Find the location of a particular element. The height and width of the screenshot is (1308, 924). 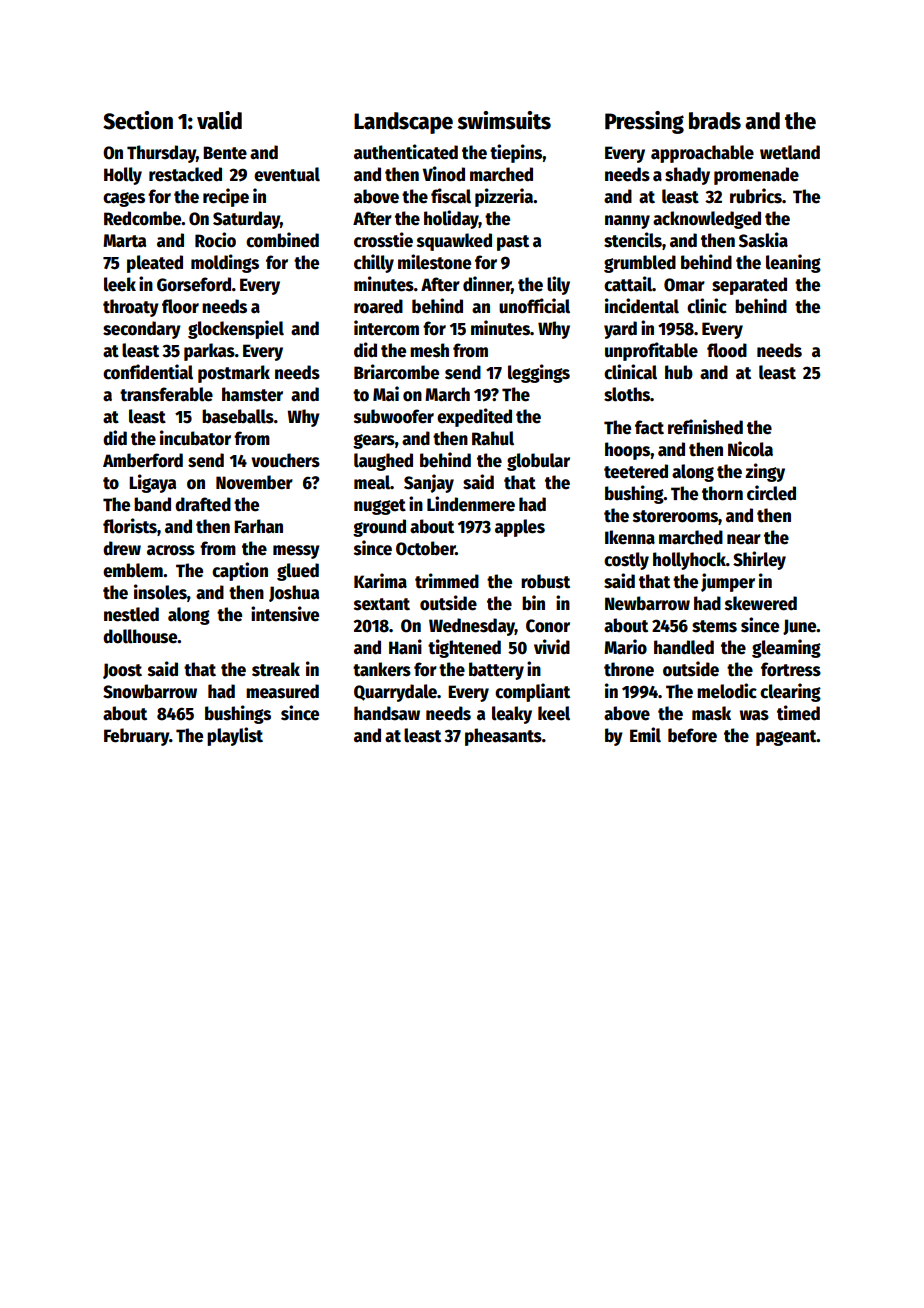

October is located at coordinates (426, 548).
